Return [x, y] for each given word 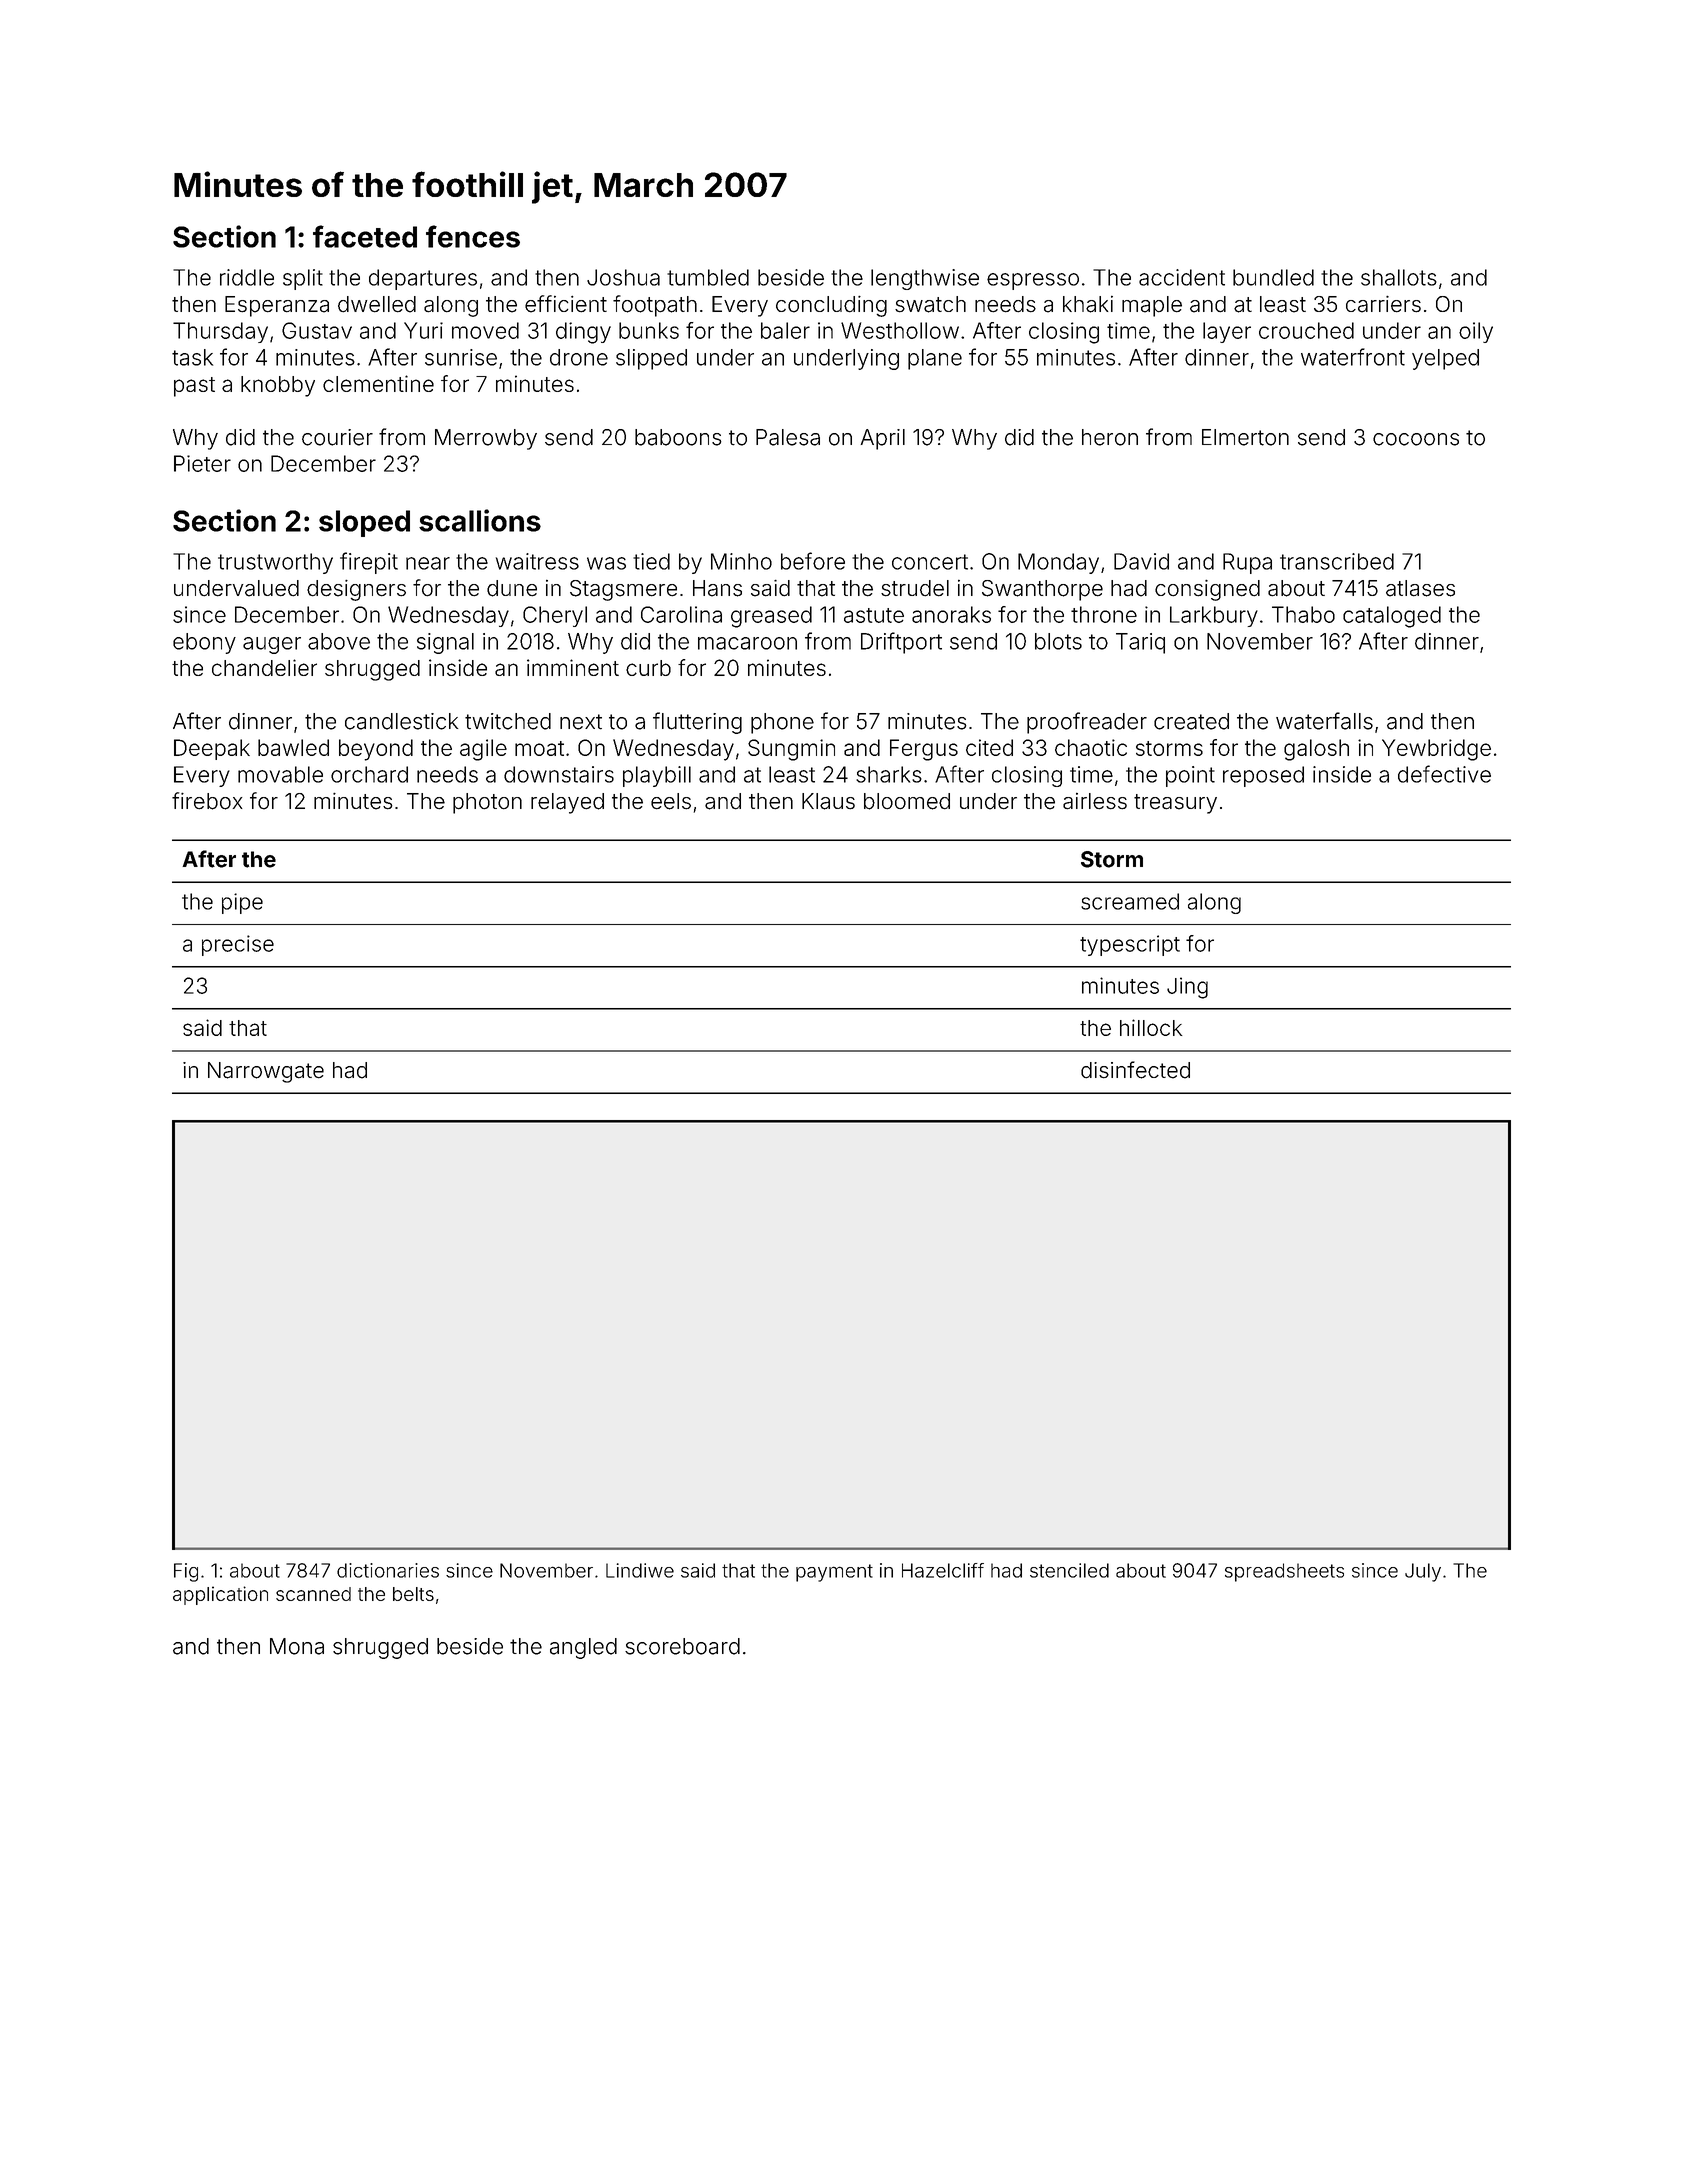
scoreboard [682, 1646]
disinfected [1135, 1070]
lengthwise [925, 279]
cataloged [1392, 617]
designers [356, 590]
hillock [1151, 1027]
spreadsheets [1284, 1572]
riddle [247, 277]
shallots [1399, 277]
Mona [297, 1646]
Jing [1187, 988]
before [813, 561]
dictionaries [388, 1570]
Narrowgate [266, 1072]
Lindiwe [640, 1570]
